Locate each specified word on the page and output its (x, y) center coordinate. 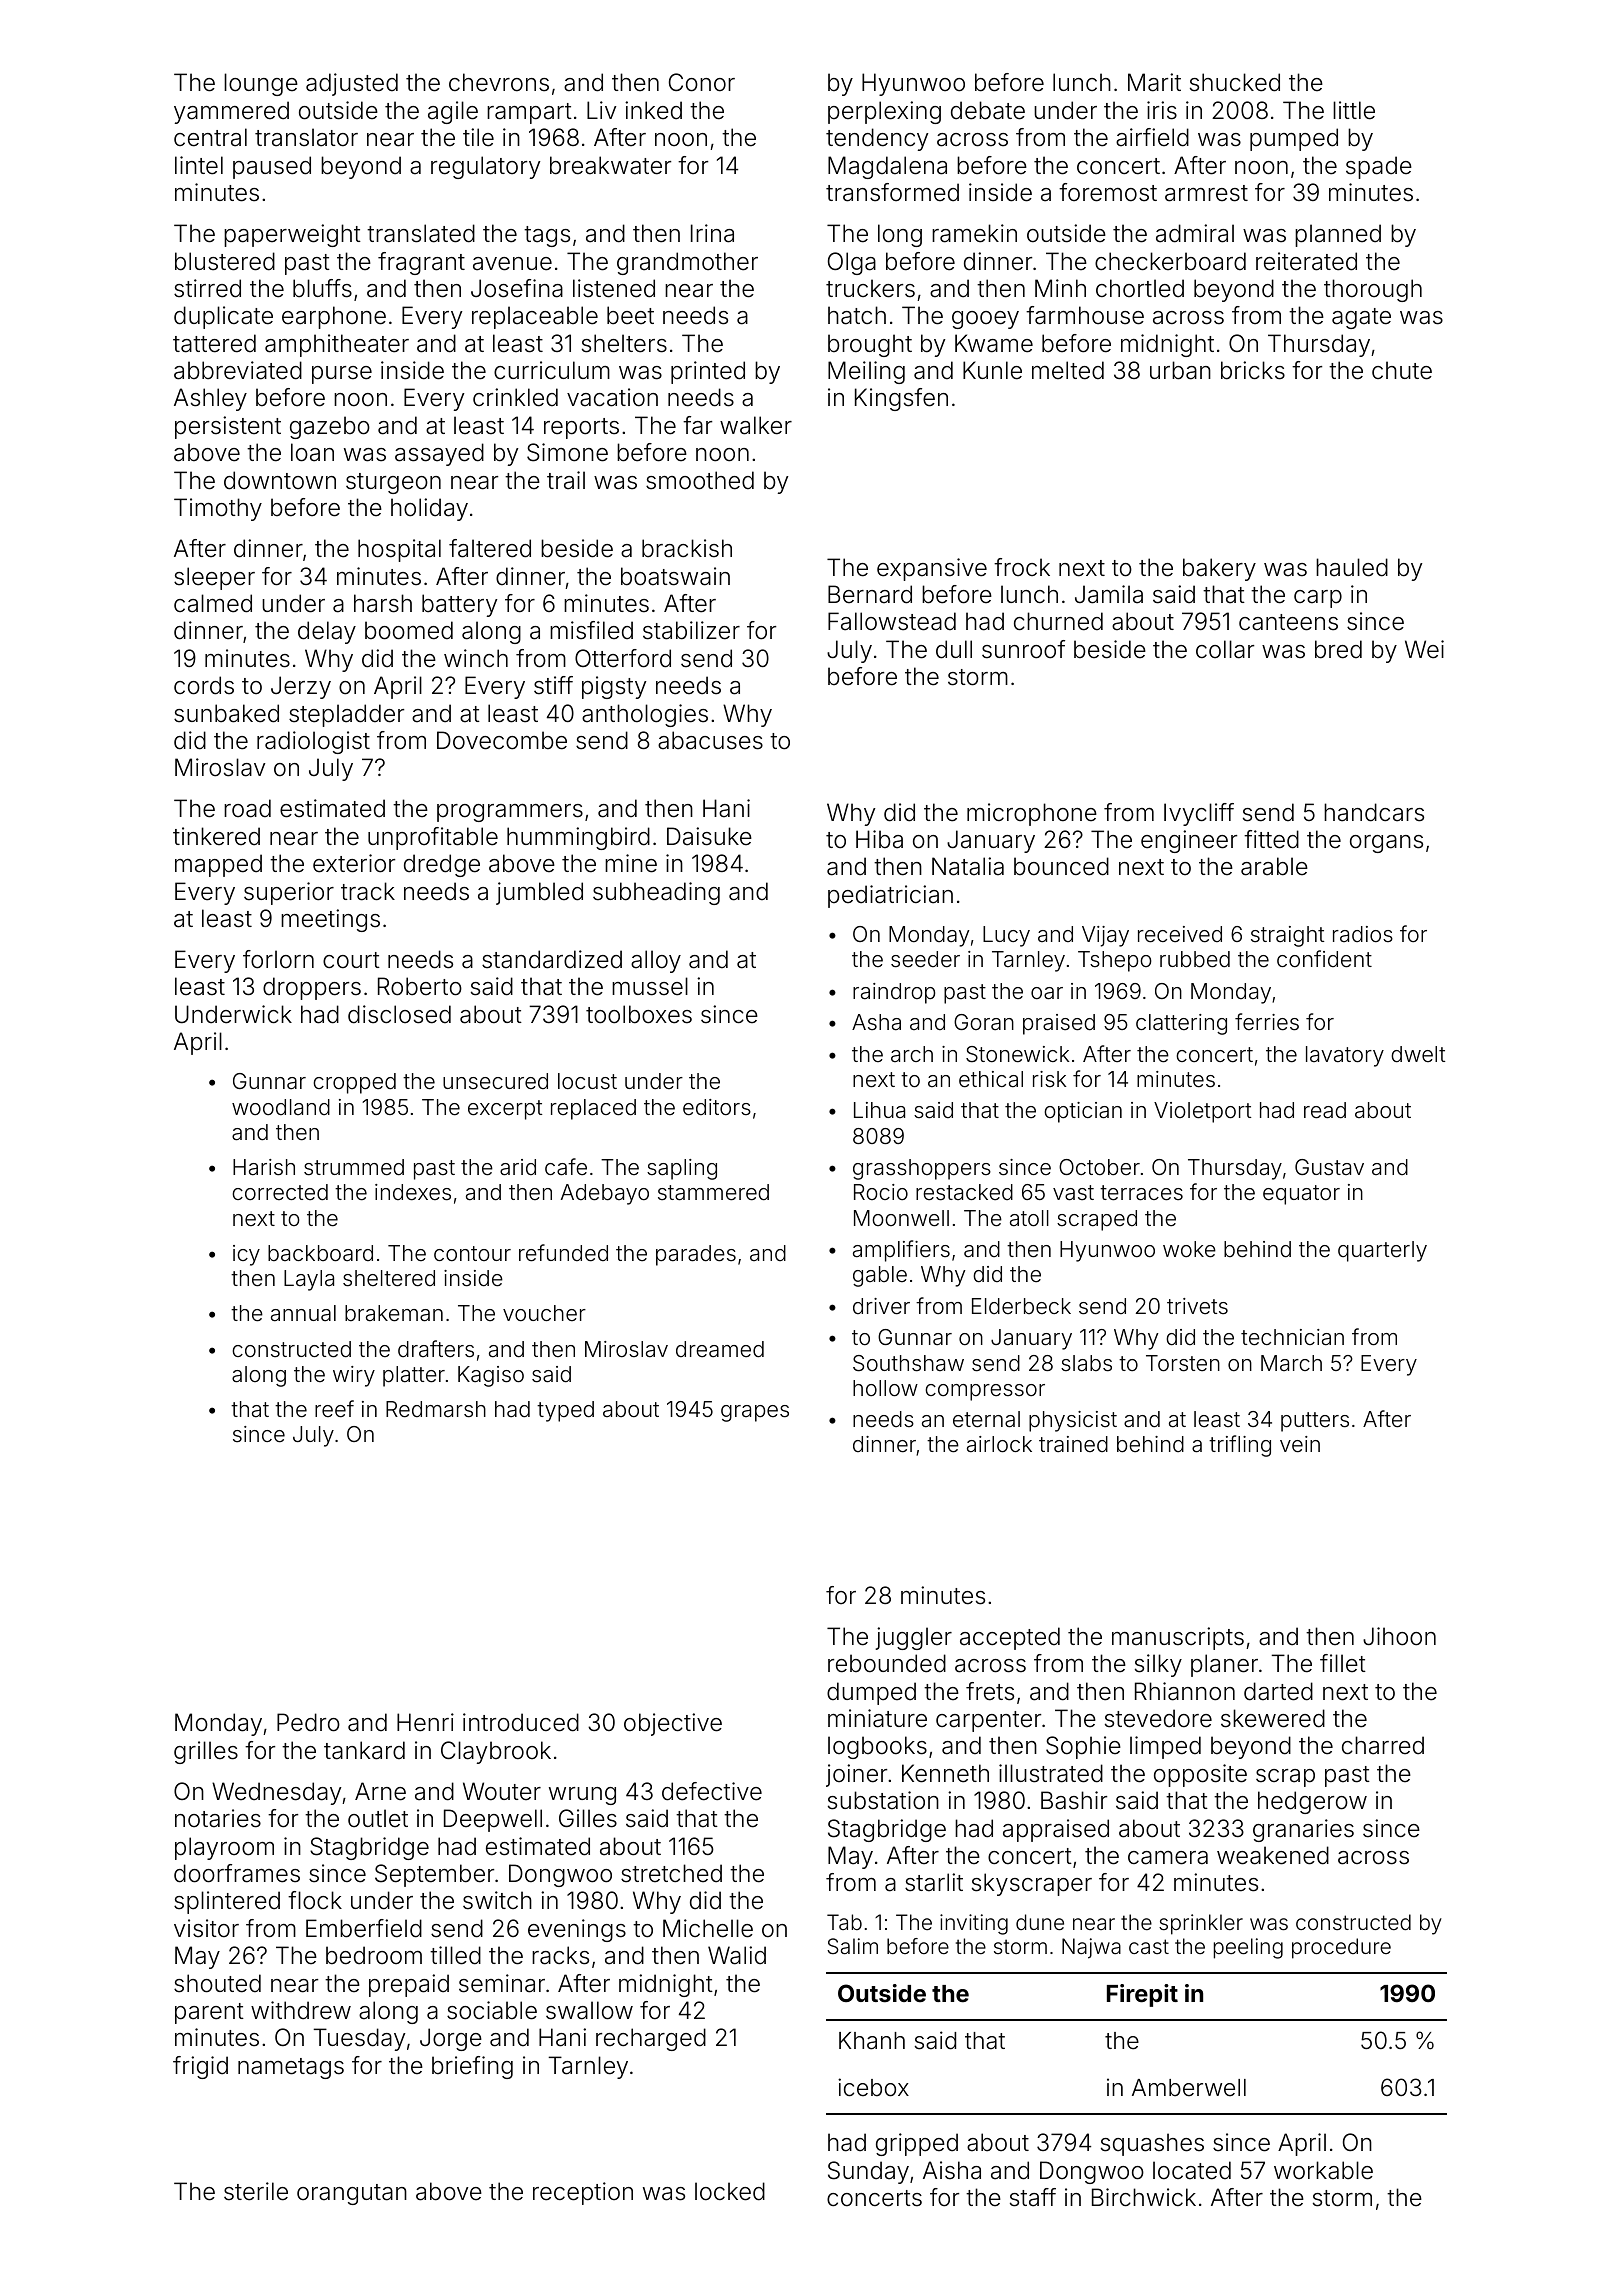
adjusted (352, 84)
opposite (1200, 1775)
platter (414, 1376)
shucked (1235, 82)
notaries (218, 1818)
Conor (702, 82)
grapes (755, 1413)
